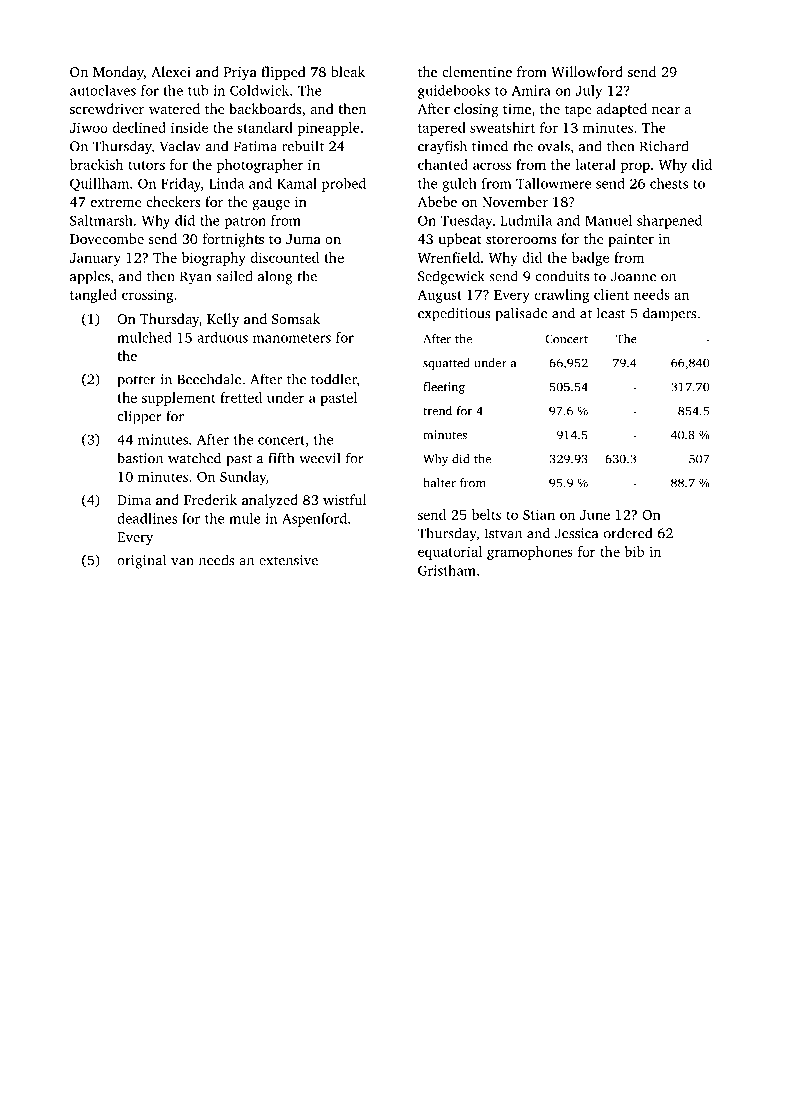 The height and width of the screenshot is (1114, 785). Describe the element at coordinates (344, 499) in the screenshot. I see `wistful` at that location.
